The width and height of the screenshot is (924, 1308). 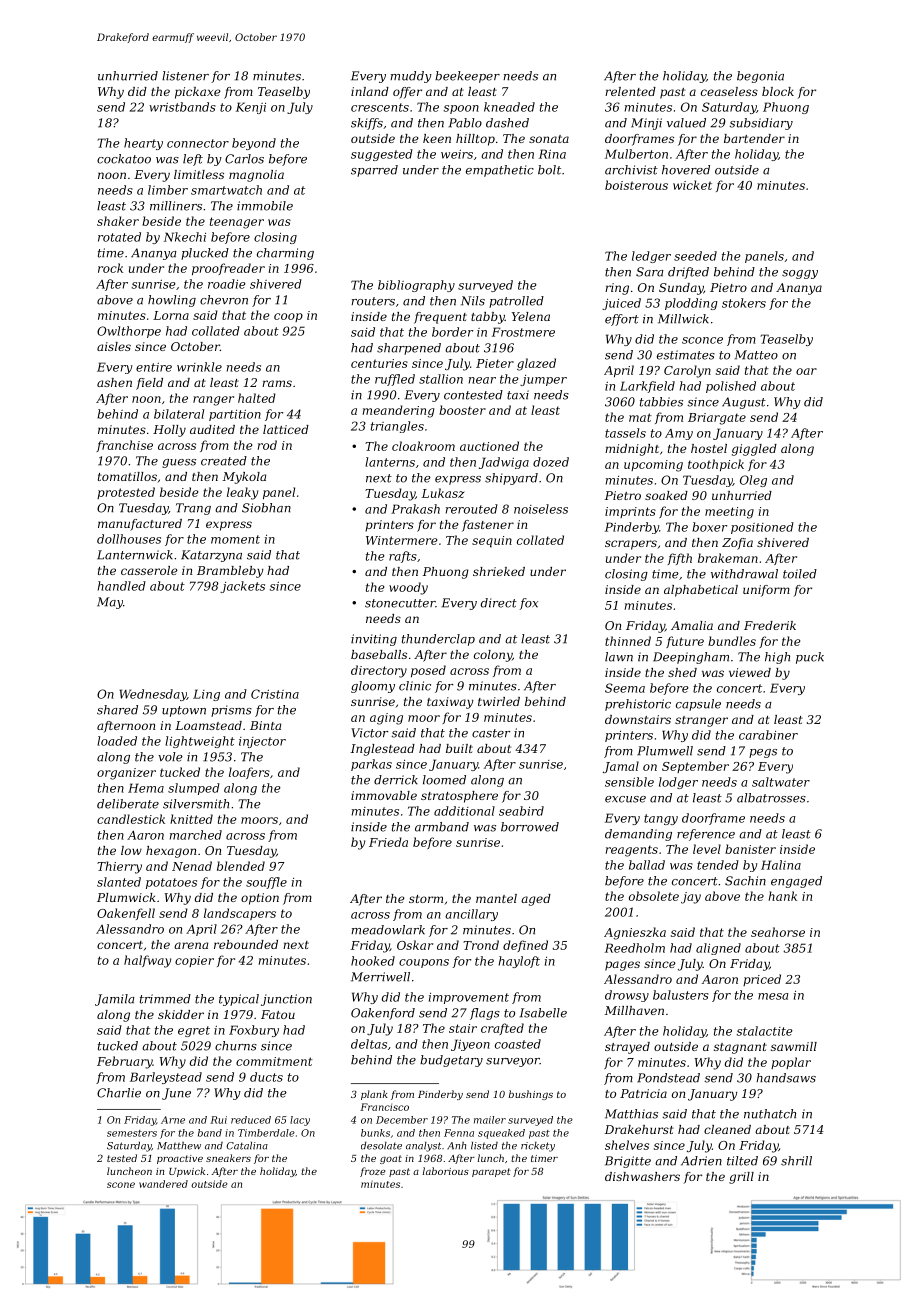 I want to click on scone, so click(x=121, y=1185).
